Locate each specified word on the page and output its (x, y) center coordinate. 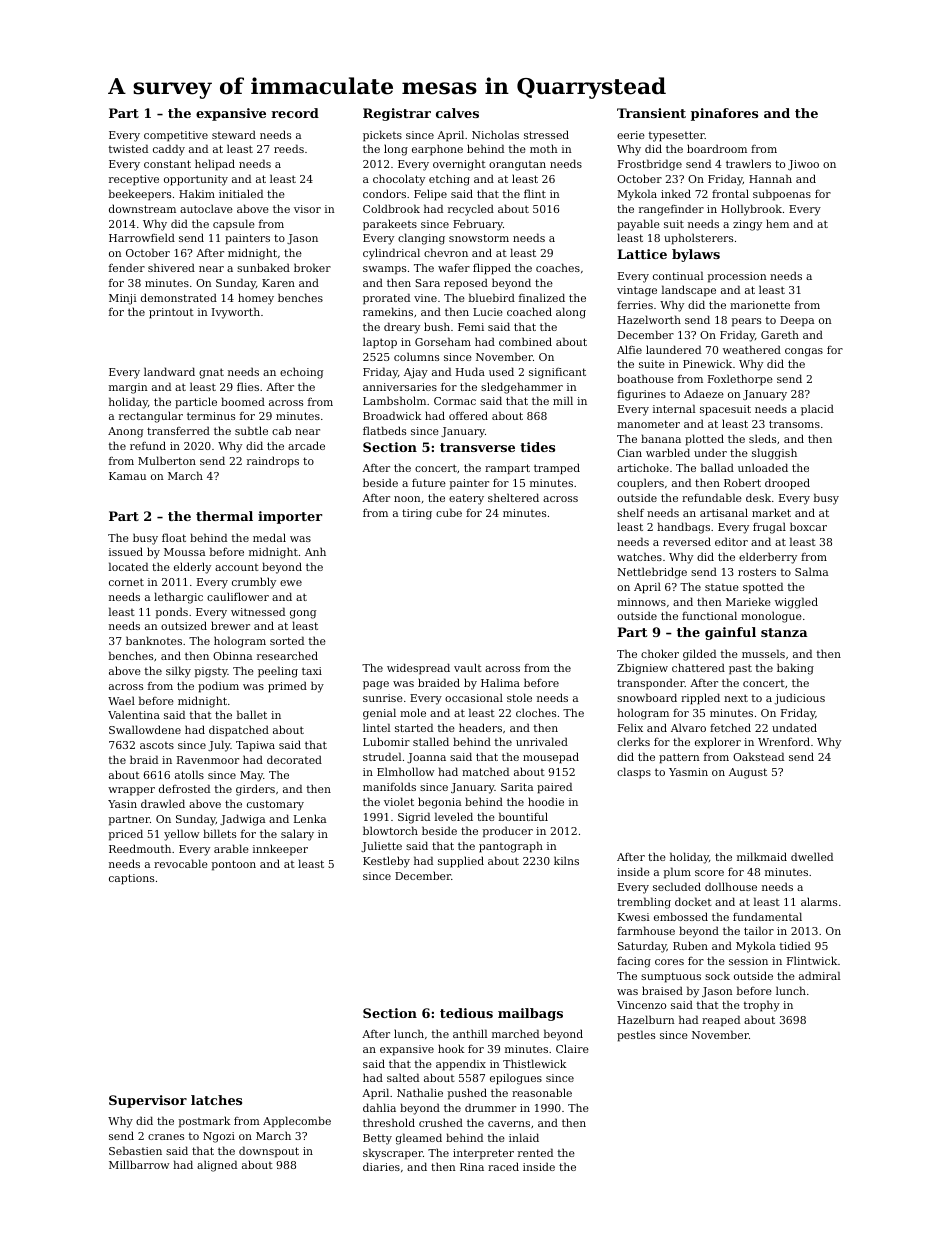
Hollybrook (751, 210)
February (478, 225)
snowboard (647, 697)
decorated (294, 759)
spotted (763, 588)
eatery (466, 499)
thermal (224, 516)
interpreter (483, 1154)
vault (468, 667)
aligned (217, 1166)
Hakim (197, 193)
